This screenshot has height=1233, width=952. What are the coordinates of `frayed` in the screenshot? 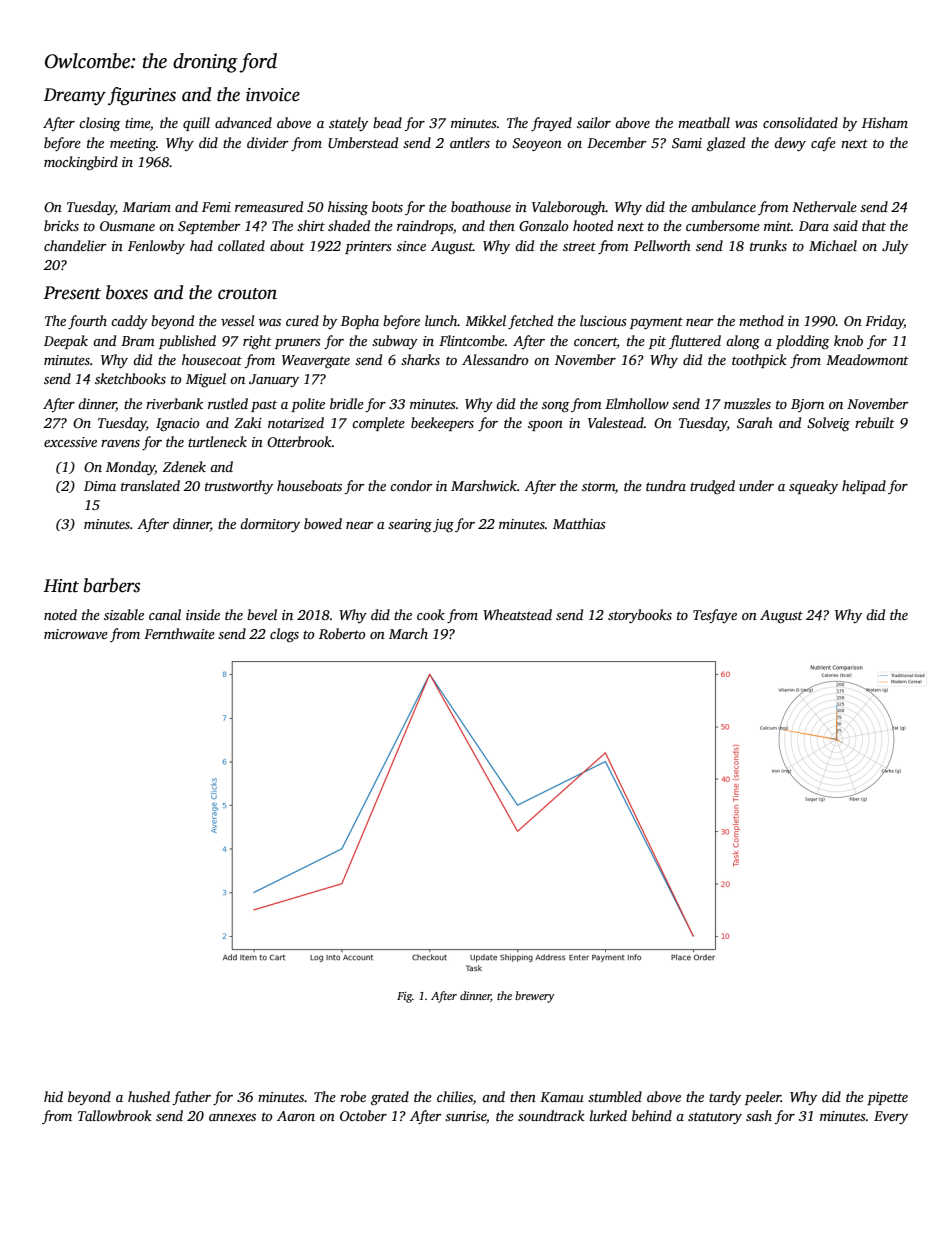 It's located at (551, 124).
